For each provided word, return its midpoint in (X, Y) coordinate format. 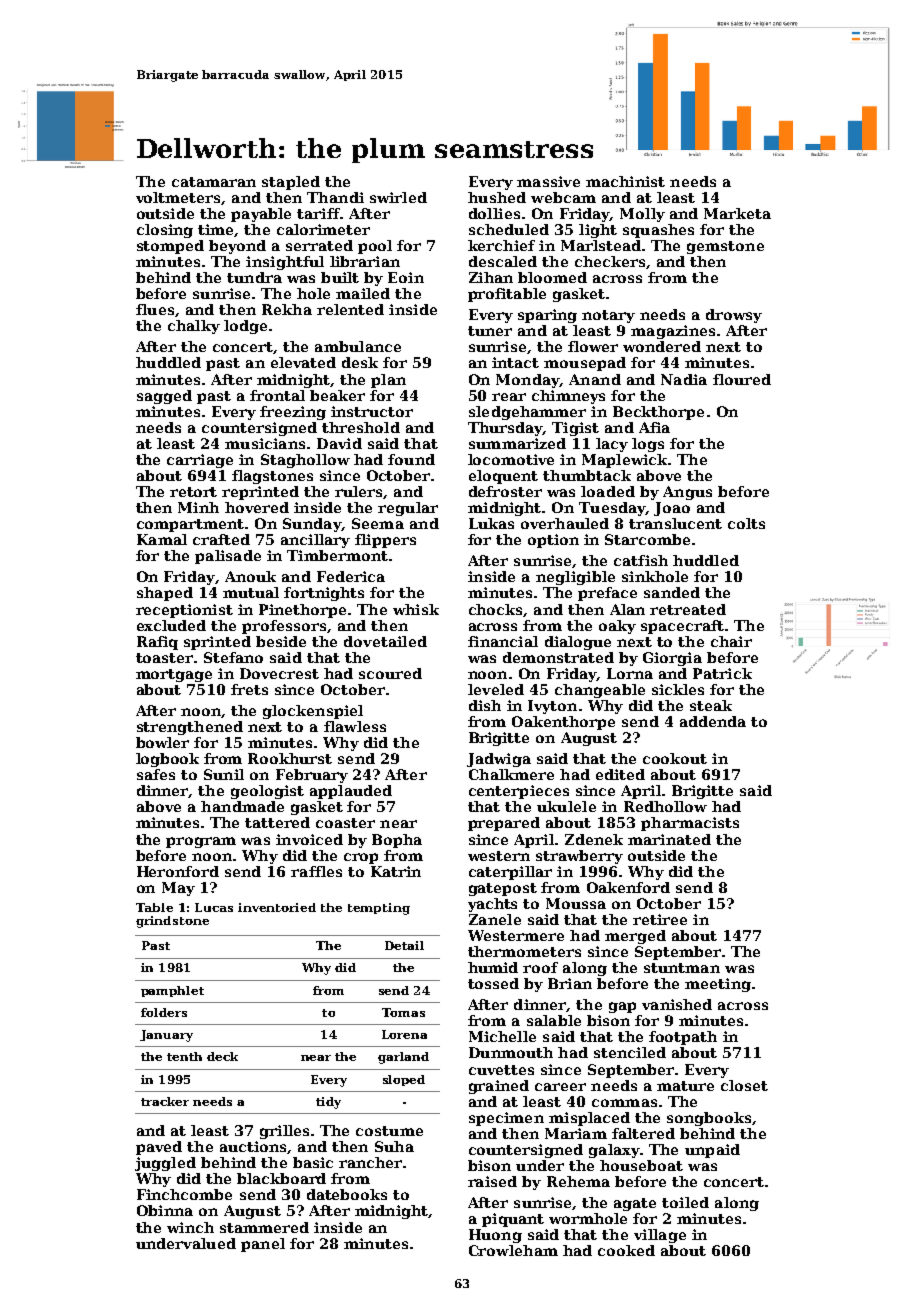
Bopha (397, 841)
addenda (713, 721)
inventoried (277, 907)
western (499, 856)
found (411, 459)
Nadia (684, 379)
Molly (642, 215)
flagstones (272, 477)
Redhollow (665, 806)
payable (261, 215)
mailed (363, 293)
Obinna (165, 1210)
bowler (162, 742)
